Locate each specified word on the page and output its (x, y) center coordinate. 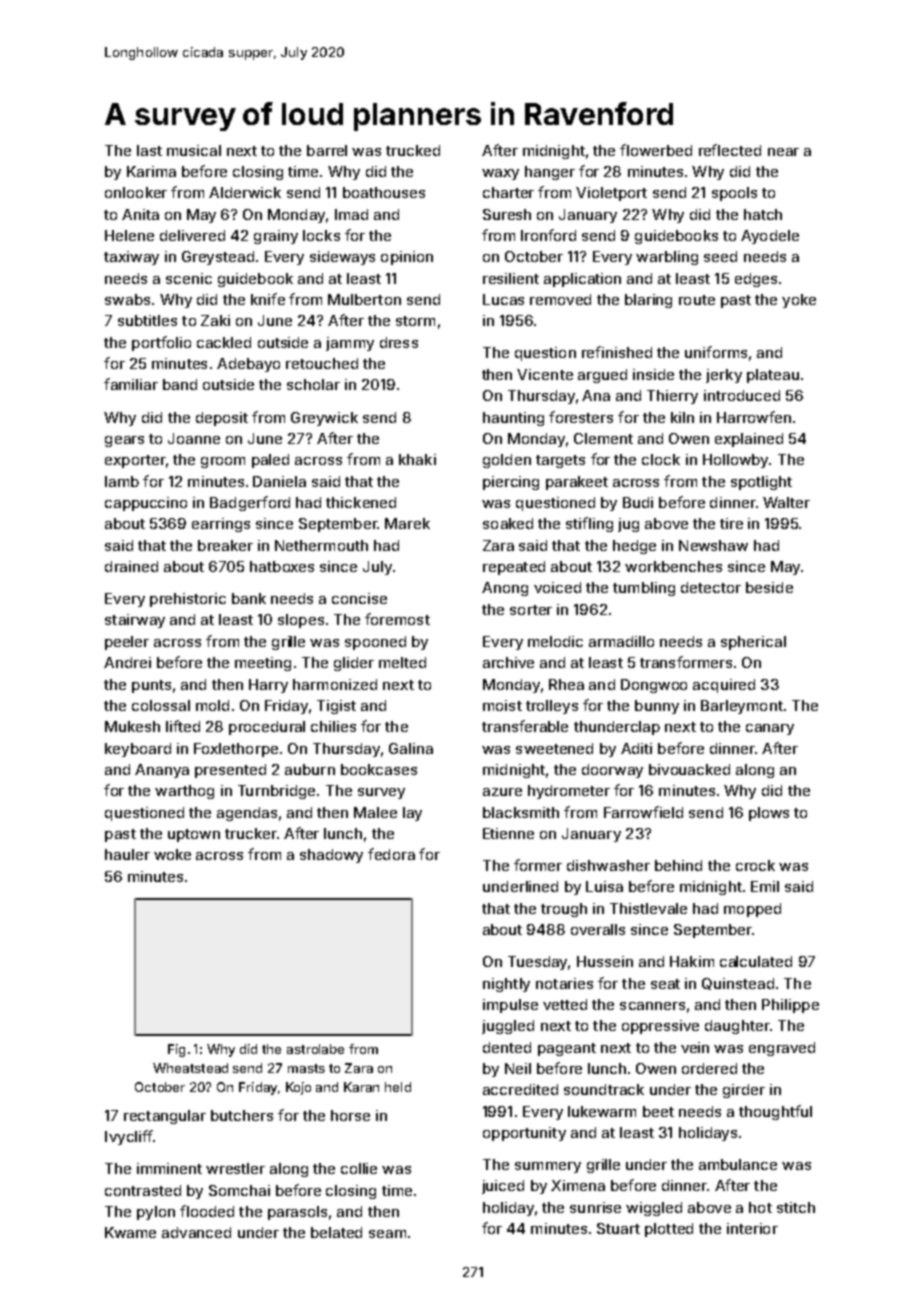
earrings (221, 525)
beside (769, 587)
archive (508, 662)
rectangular (165, 1117)
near (783, 152)
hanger (550, 173)
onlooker (136, 192)
